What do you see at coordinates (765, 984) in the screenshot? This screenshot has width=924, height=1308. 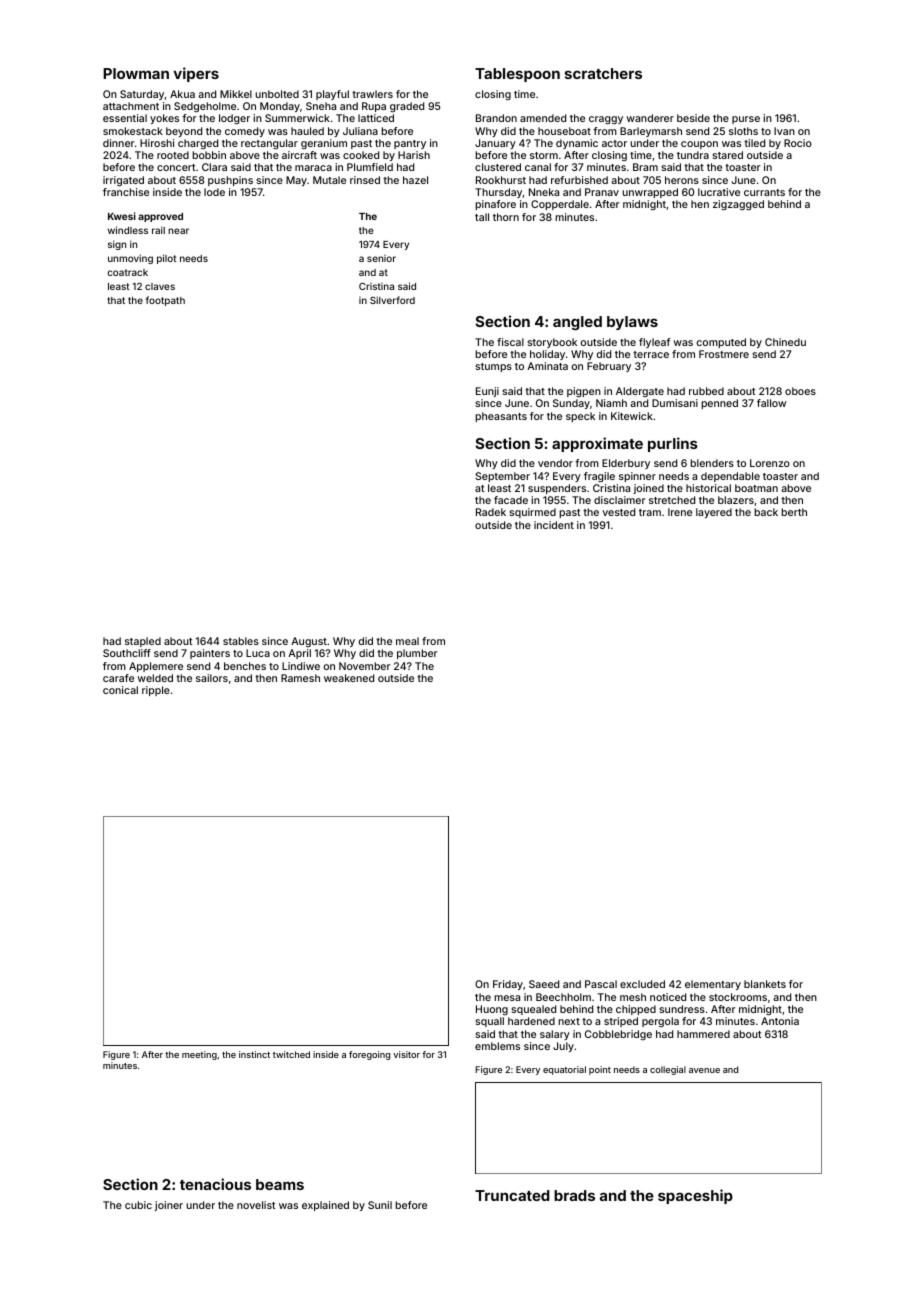 I see `blankets` at bounding box center [765, 984].
